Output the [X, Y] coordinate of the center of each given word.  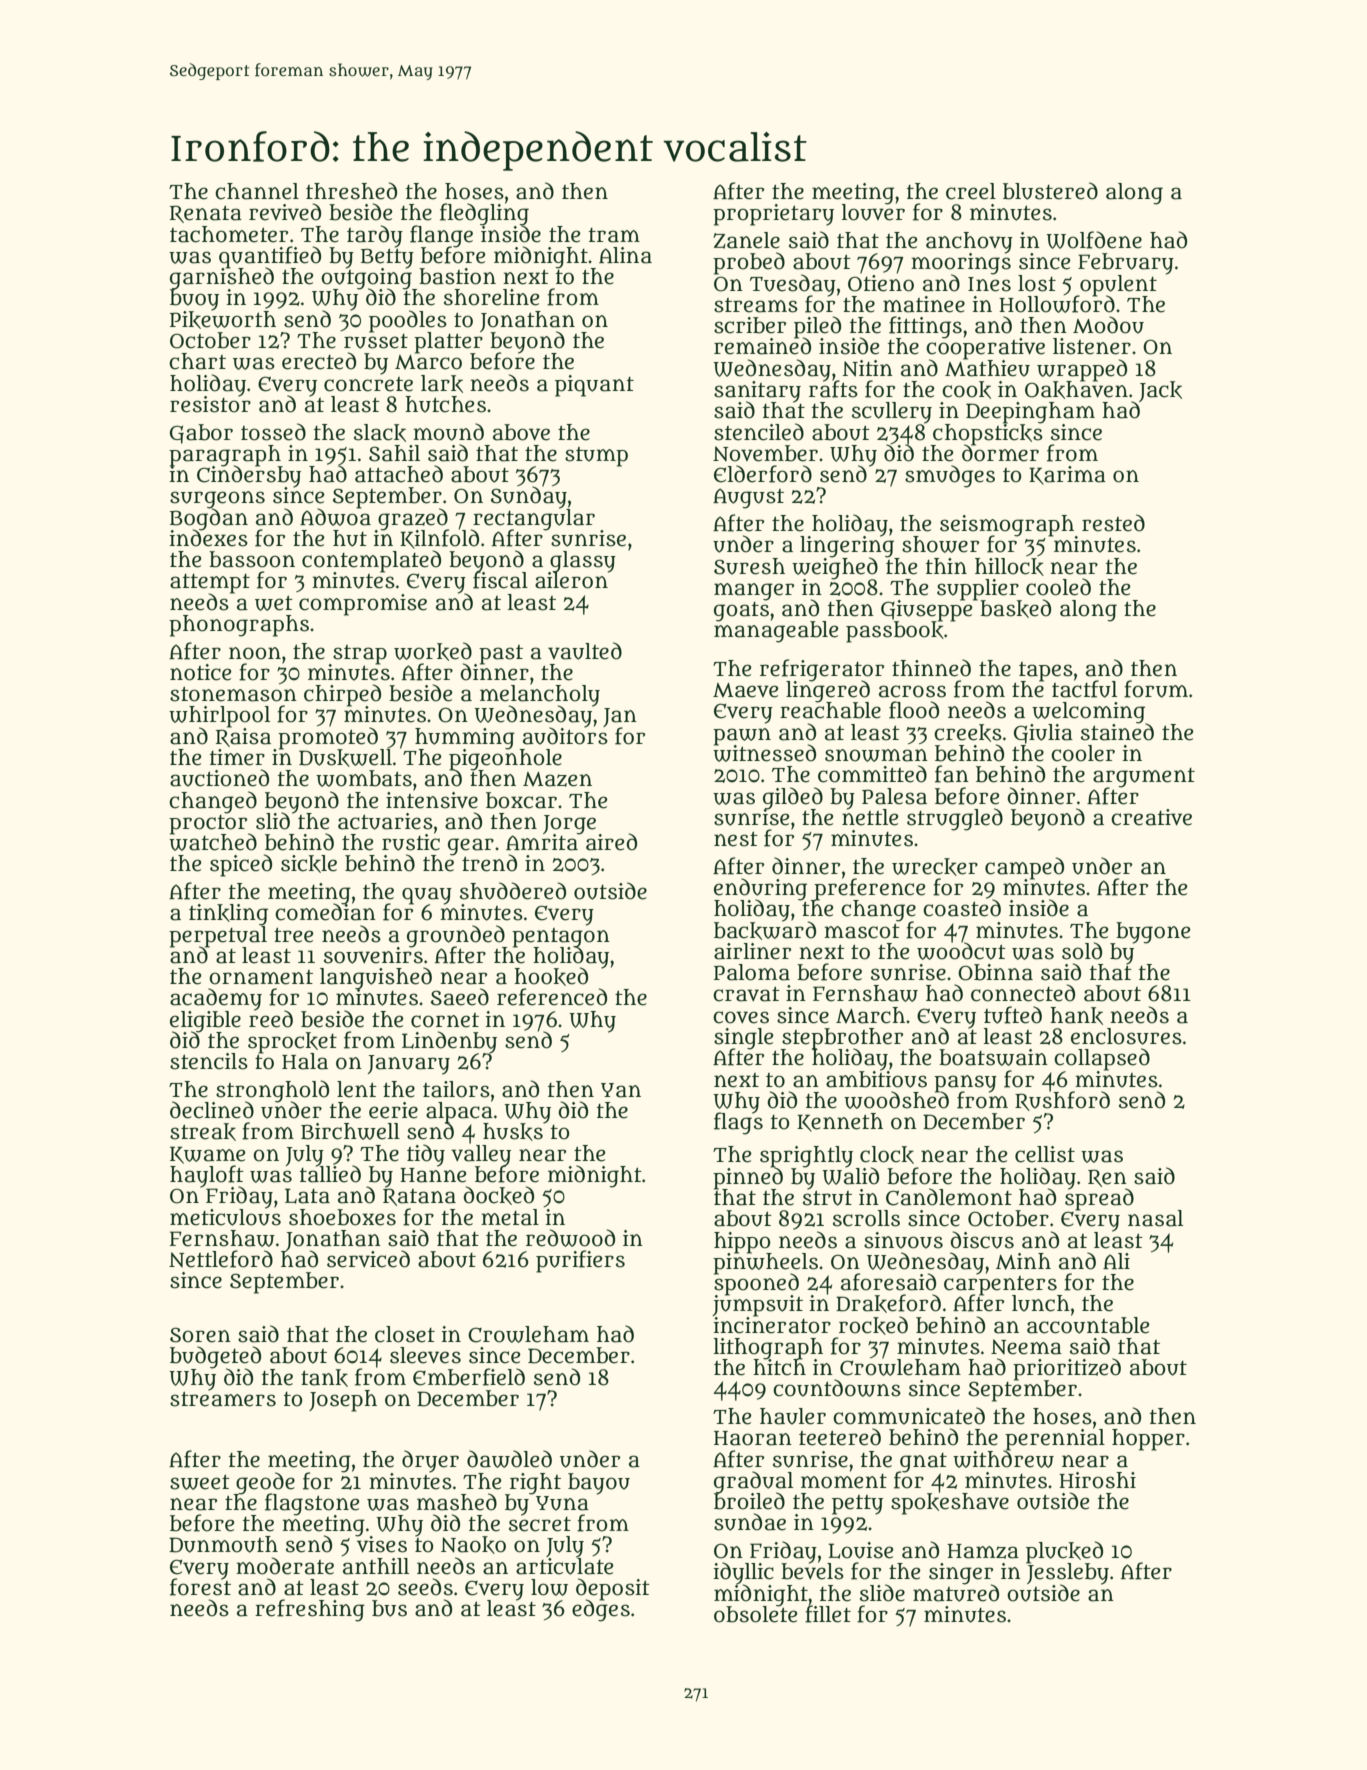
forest [200, 1587]
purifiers [580, 1261]
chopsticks [988, 433]
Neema [1026, 1347]
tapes [1046, 671]
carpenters [1000, 1285]
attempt [210, 583]
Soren [200, 1335]
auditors [565, 736]
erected [319, 361]
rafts [833, 389]
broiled [749, 1501]
